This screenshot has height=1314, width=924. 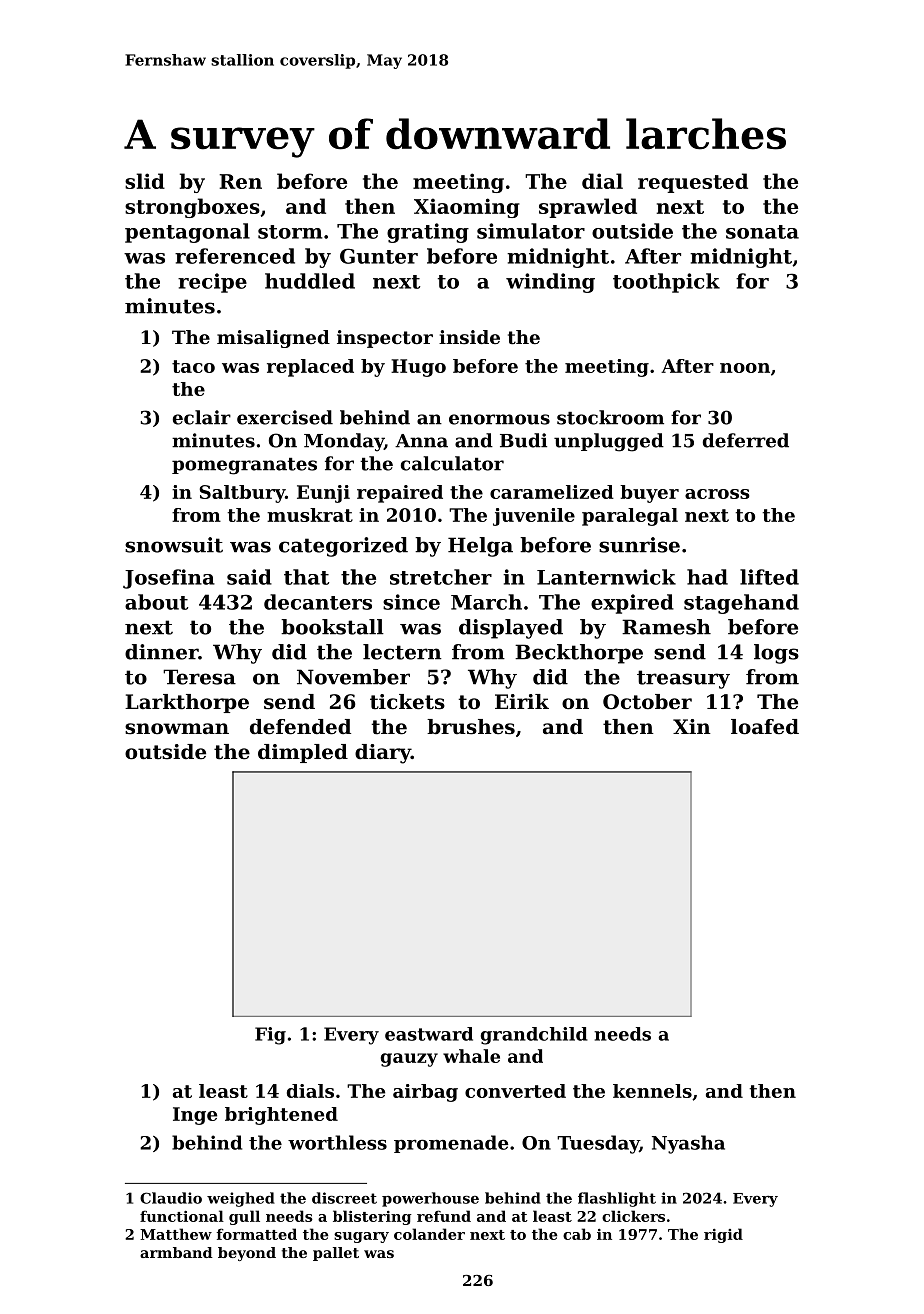 What do you see at coordinates (588, 208) in the screenshot?
I see `sprawled` at bounding box center [588, 208].
